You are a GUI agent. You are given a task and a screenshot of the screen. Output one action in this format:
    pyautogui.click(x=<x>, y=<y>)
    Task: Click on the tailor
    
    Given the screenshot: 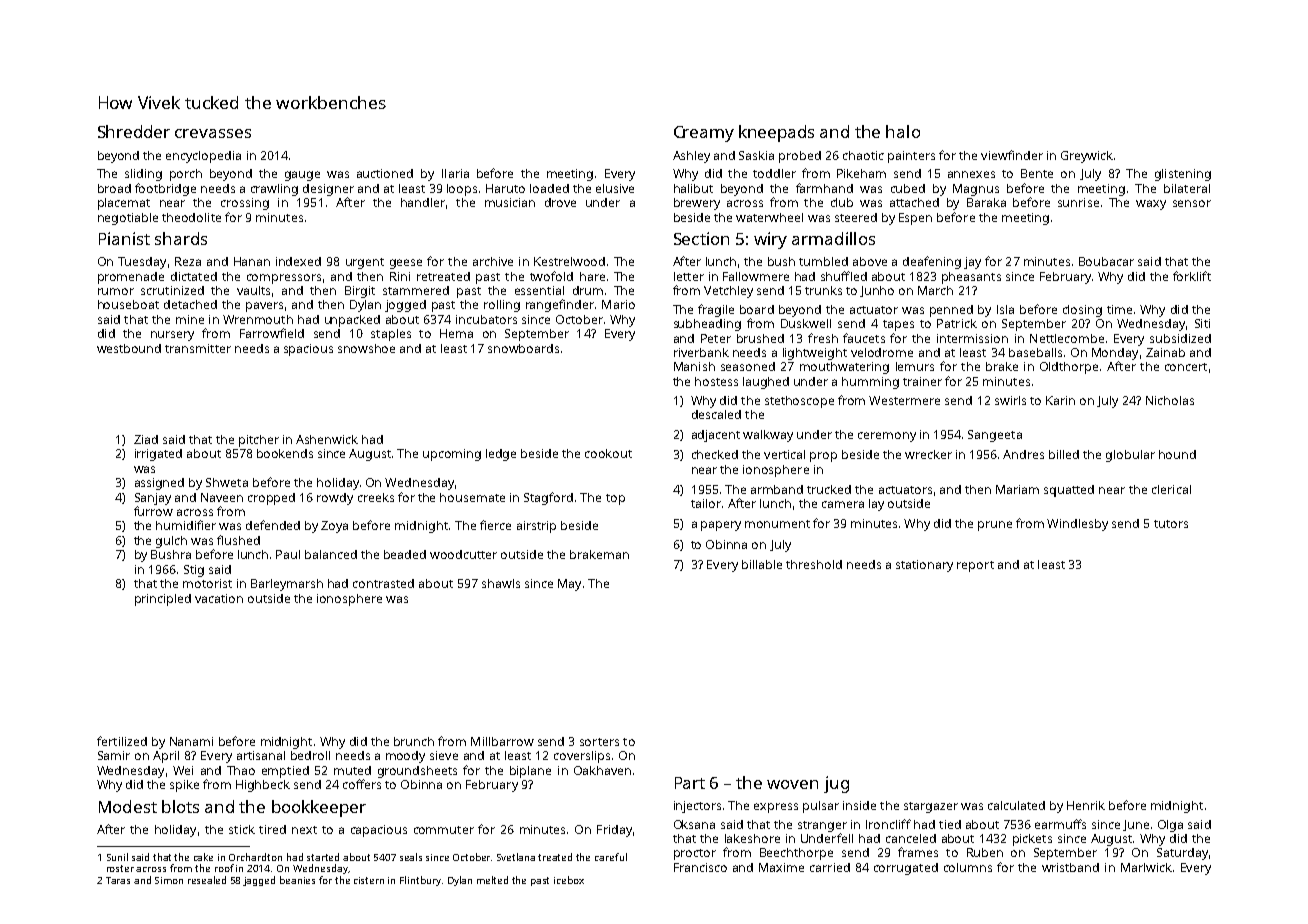 What is the action you would take?
    pyautogui.click(x=706, y=503)
